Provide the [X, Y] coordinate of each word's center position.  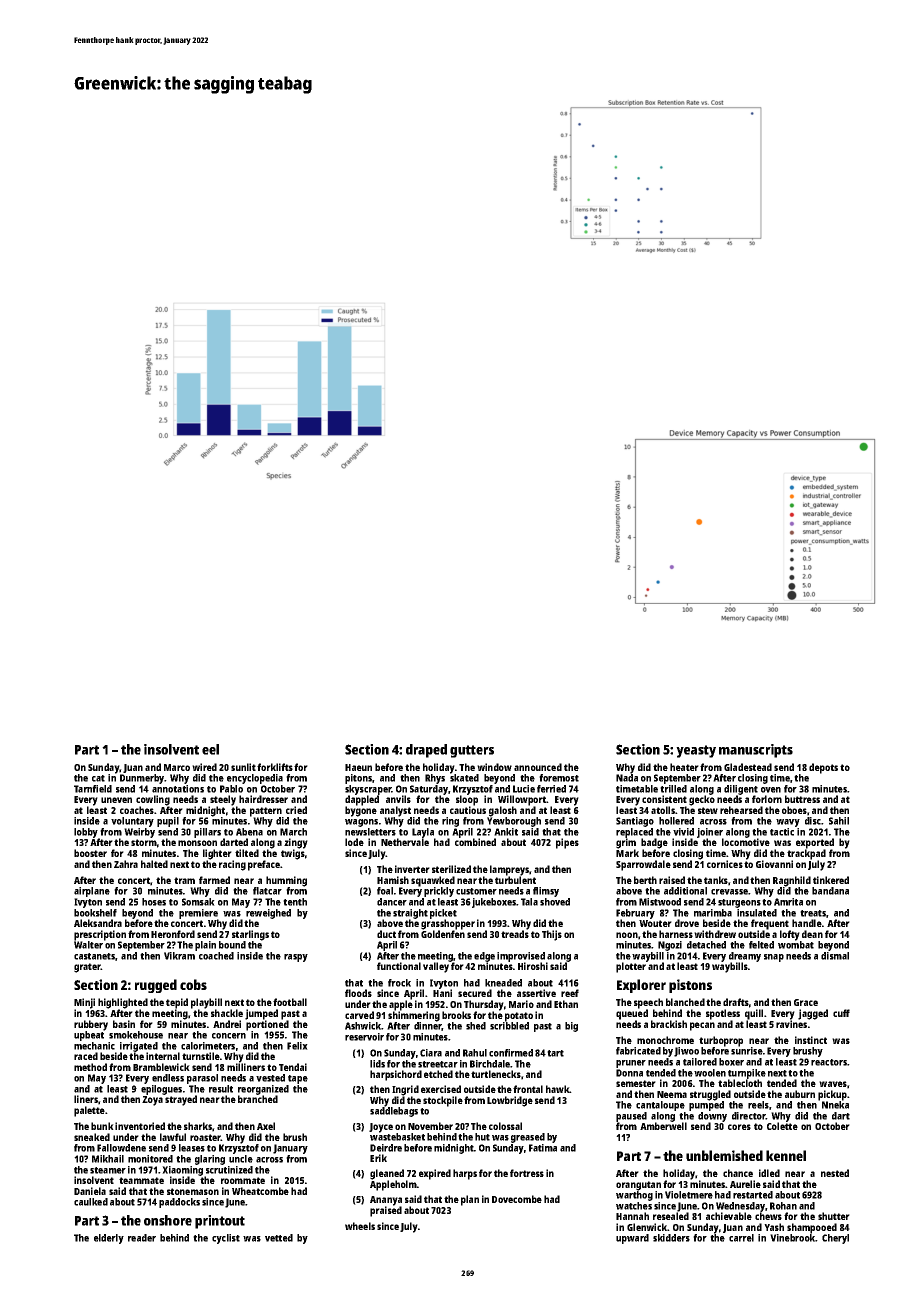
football [290, 1002]
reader [142, 1238]
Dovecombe [517, 1199]
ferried [551, 789]
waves [833, 1084]
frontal [528, 1089]
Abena [249, 832]
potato [519, 1017]
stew [708, 810]
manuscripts [756, 751]
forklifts [275, 767]
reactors [829, 1062]
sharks [198, 1126]
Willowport [522, 800]
